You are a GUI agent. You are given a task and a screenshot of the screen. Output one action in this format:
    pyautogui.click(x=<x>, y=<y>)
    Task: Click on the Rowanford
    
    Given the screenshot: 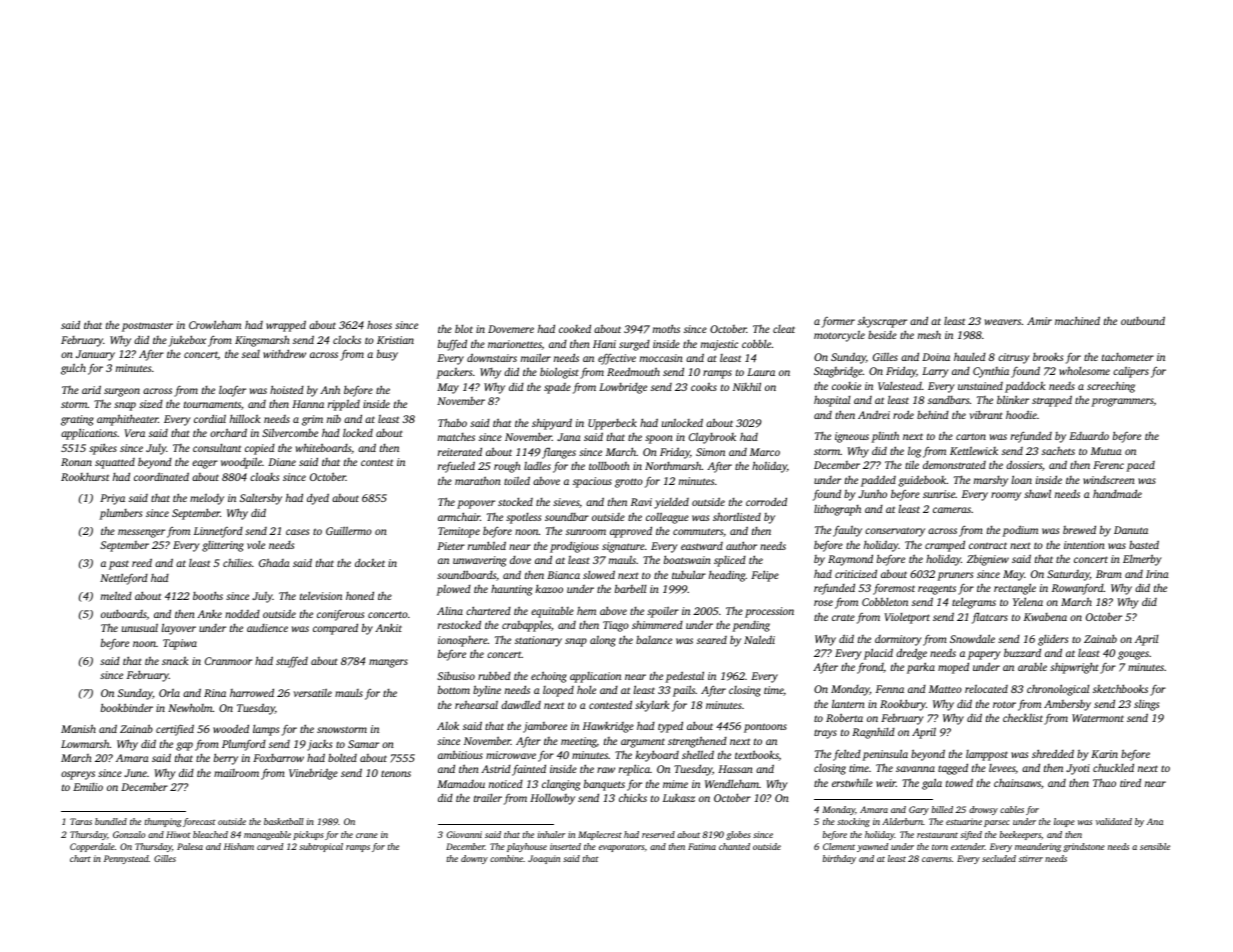 What is the action you would take?
    pyautogui.click(x=1078, y=589)
